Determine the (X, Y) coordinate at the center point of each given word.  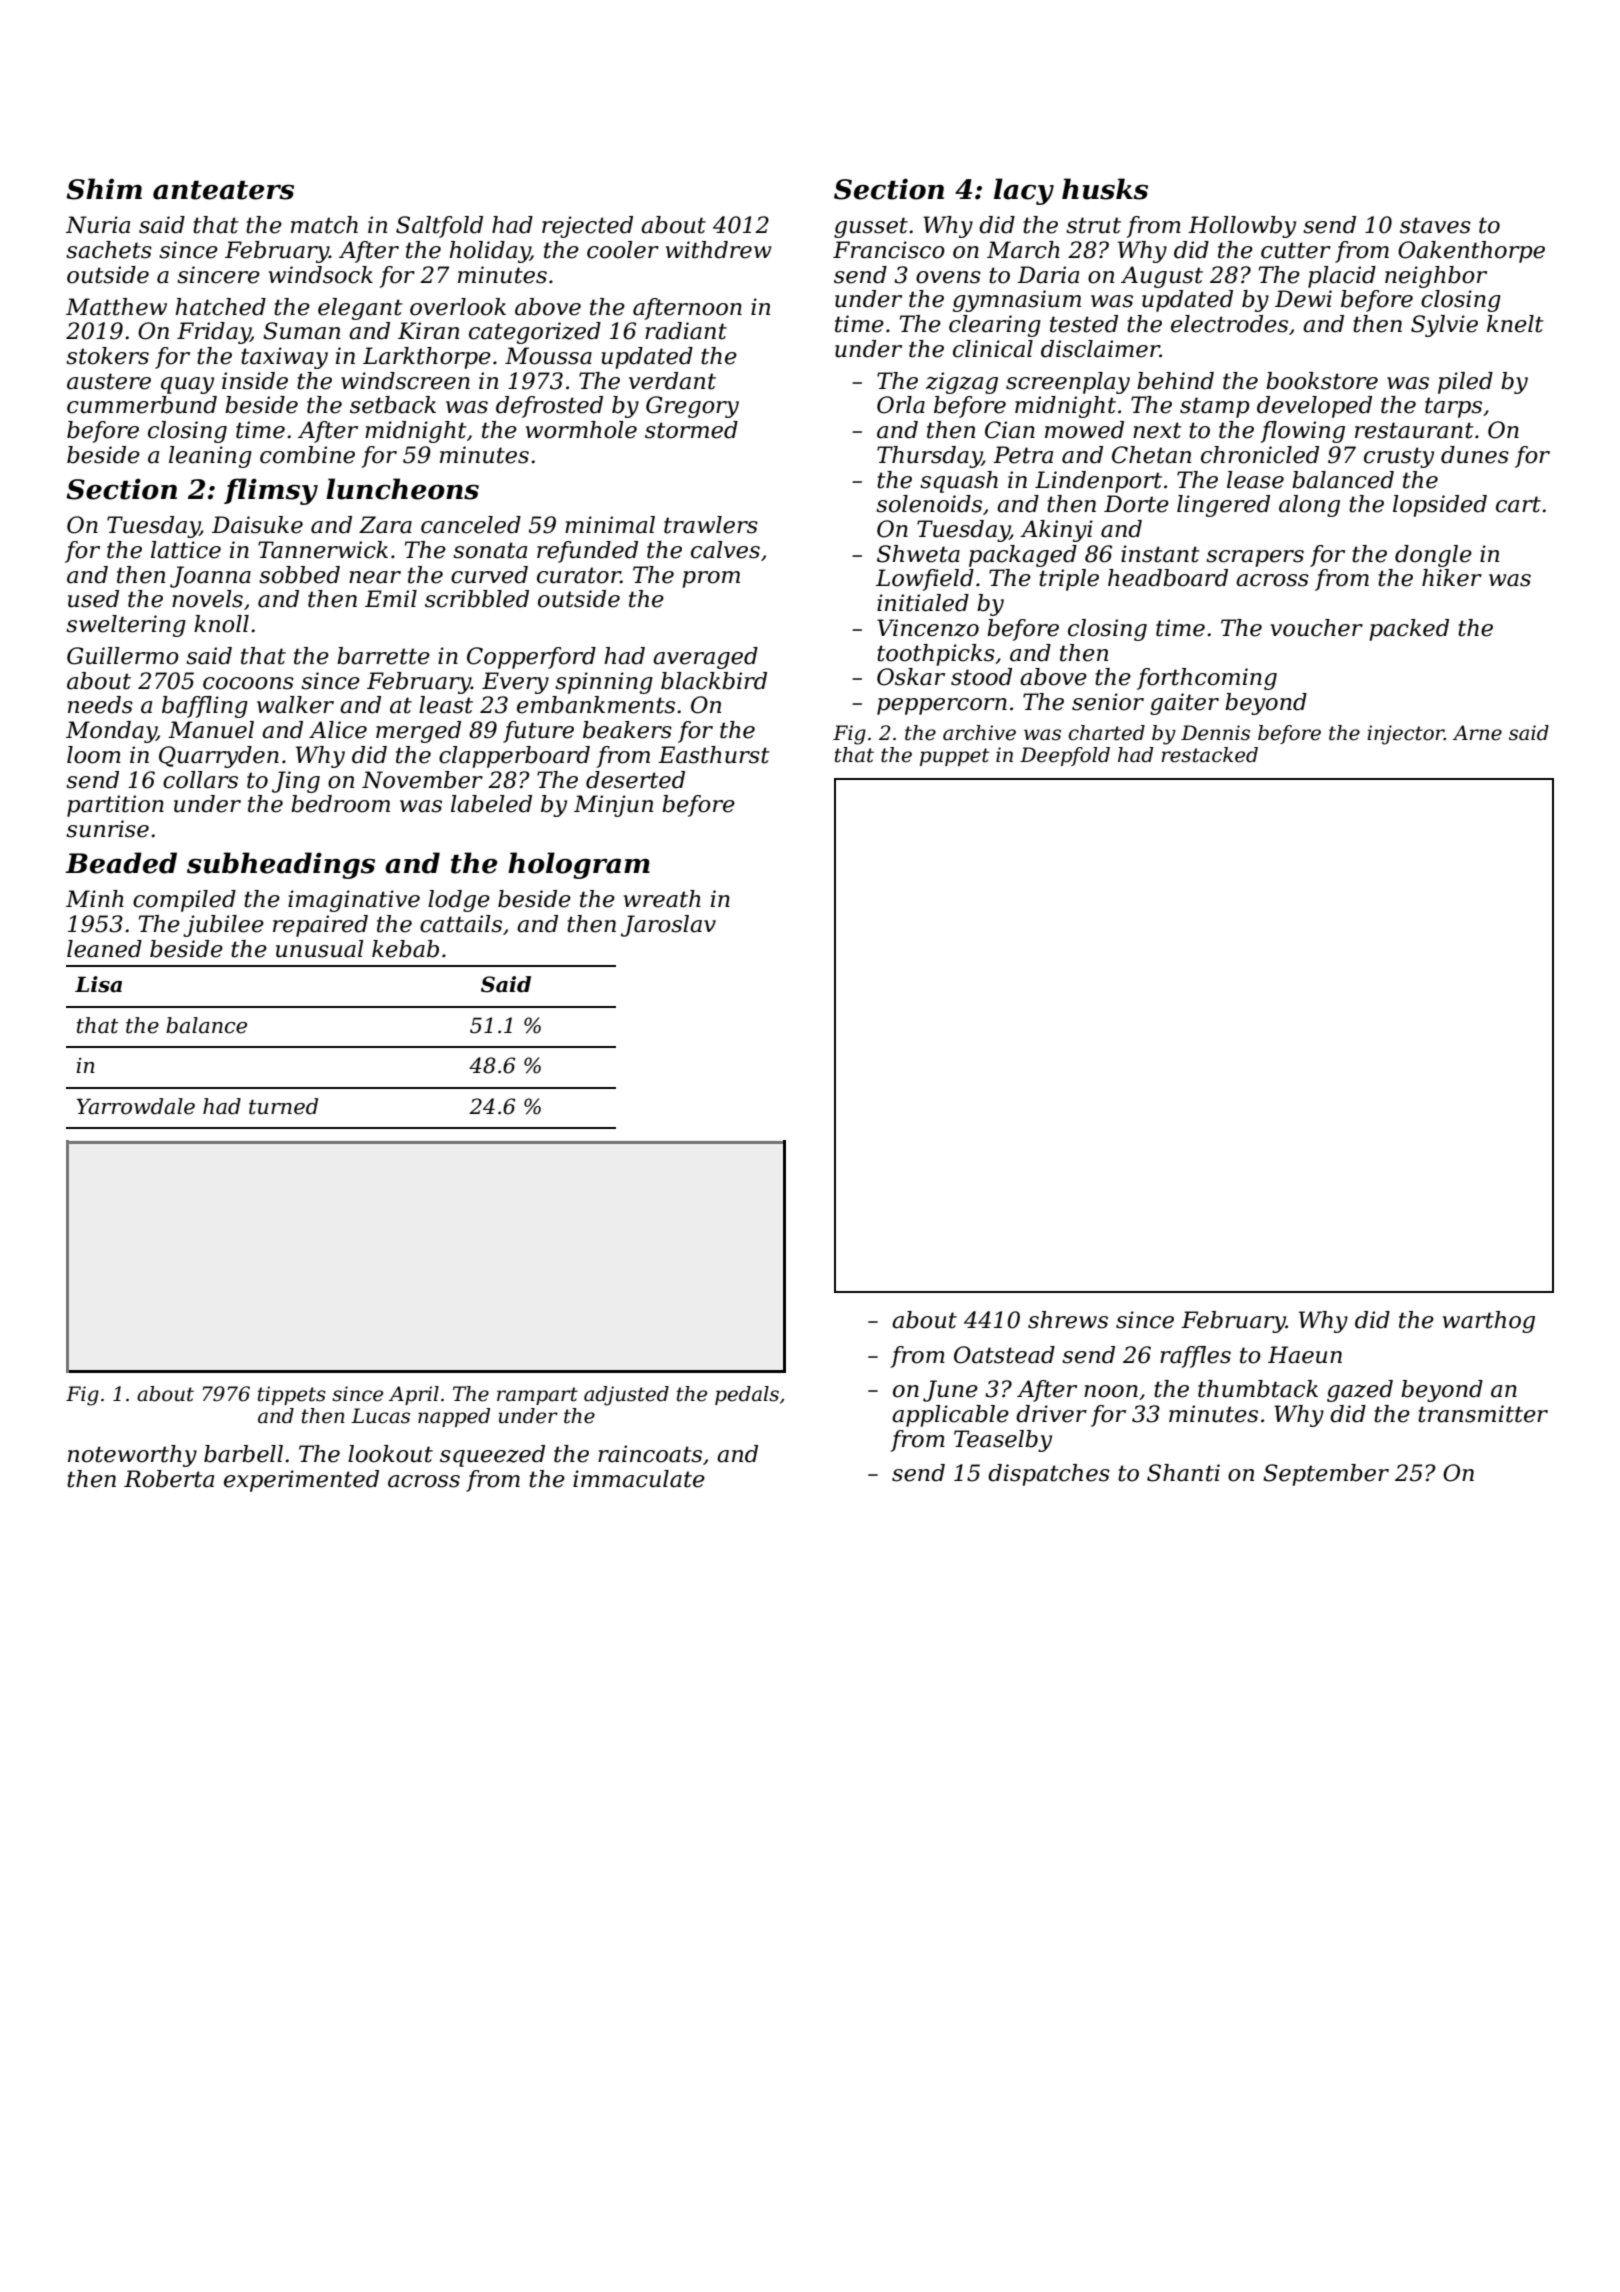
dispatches (1049, 1475)
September (1326, 1475)
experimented (301, 1481)
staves (1435, 225)
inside (255, 381)
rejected (587, 227)
